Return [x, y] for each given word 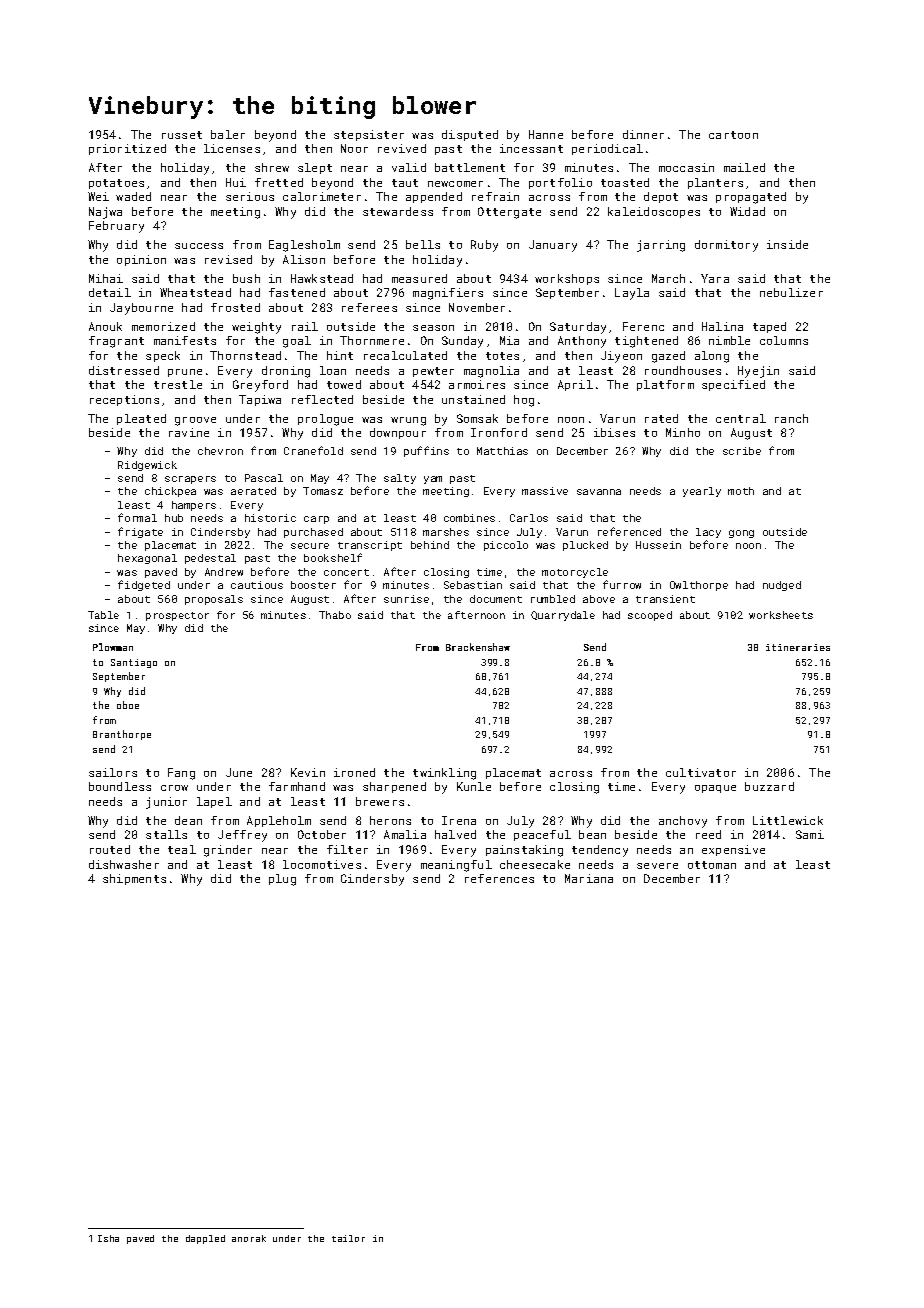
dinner [643, 134]
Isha [108, 1238]
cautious [257, 585]
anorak [249, 1238]
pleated [141, 419]
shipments [134, 879]
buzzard [769, 786]
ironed [354, 772]
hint [340, 355]
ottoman [712, 865]
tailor [348, 1238]
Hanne [546, 134]
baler [228, 134]
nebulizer [791, 292]
